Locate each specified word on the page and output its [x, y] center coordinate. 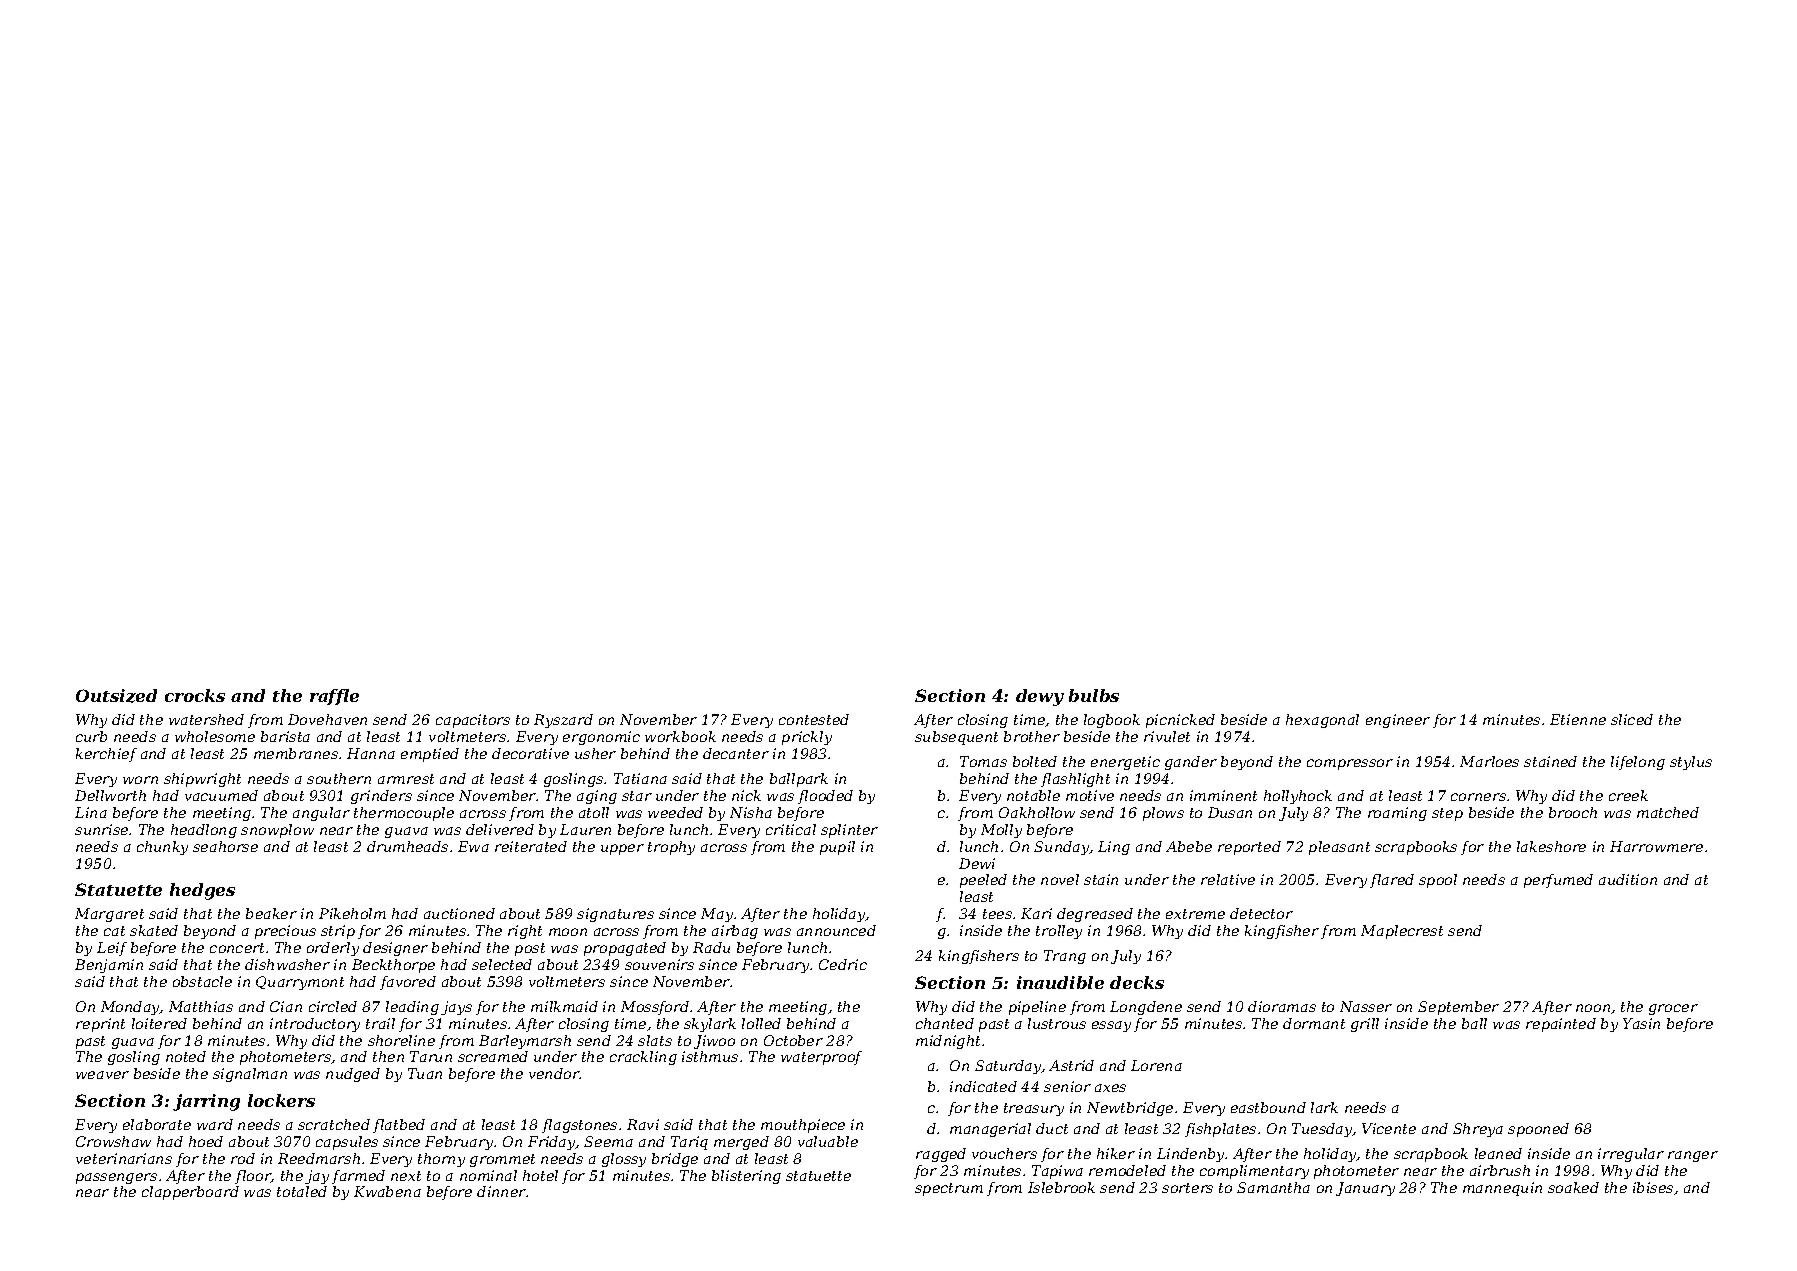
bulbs [1094, 695]
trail [380, 1023]
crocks [195, 695]
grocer [1673, 1009]
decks [1137, 982]
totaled [302, 1191]
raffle [334, 697]
